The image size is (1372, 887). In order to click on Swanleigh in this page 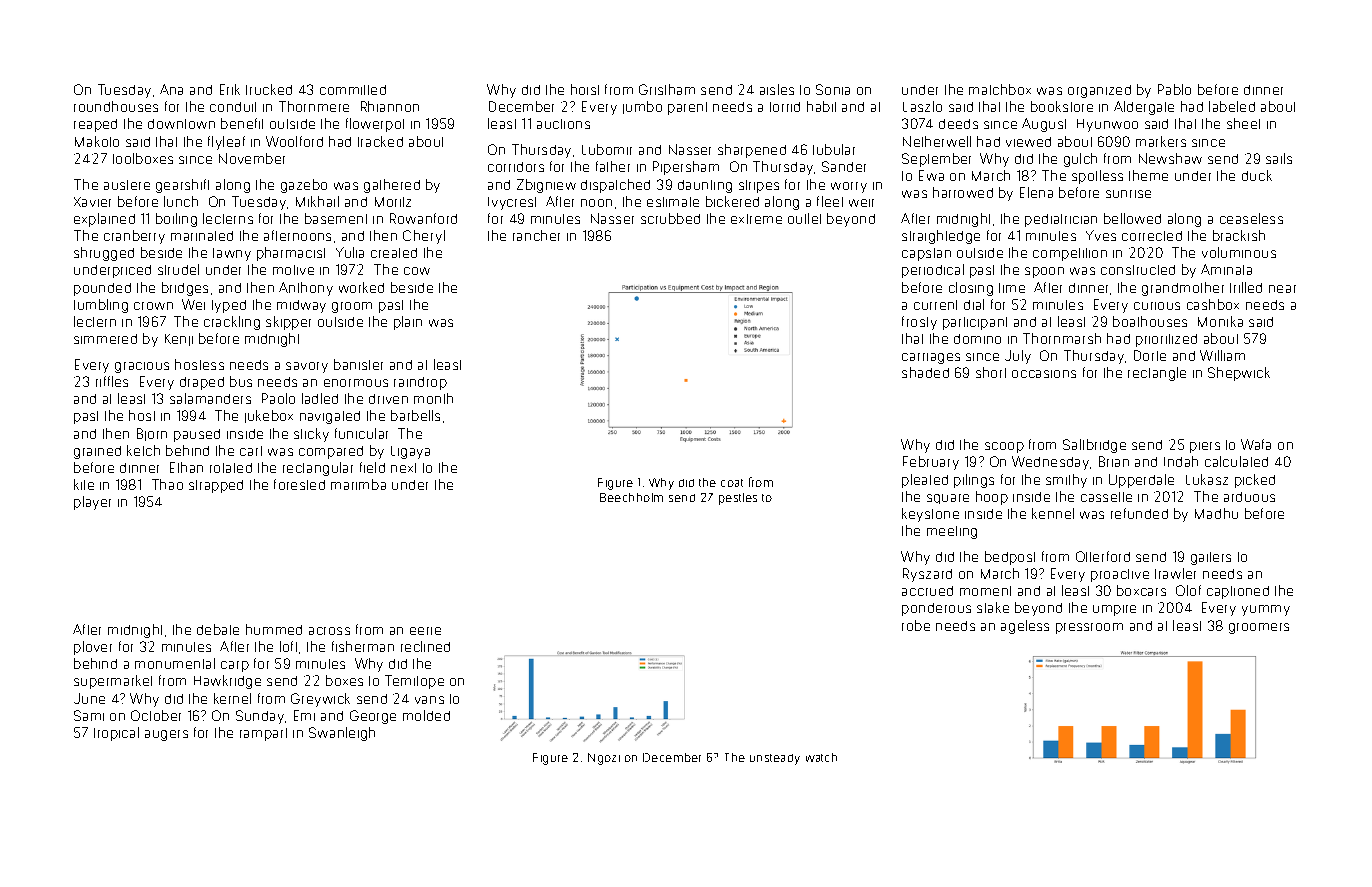, I will do `click(342, 734)`.
